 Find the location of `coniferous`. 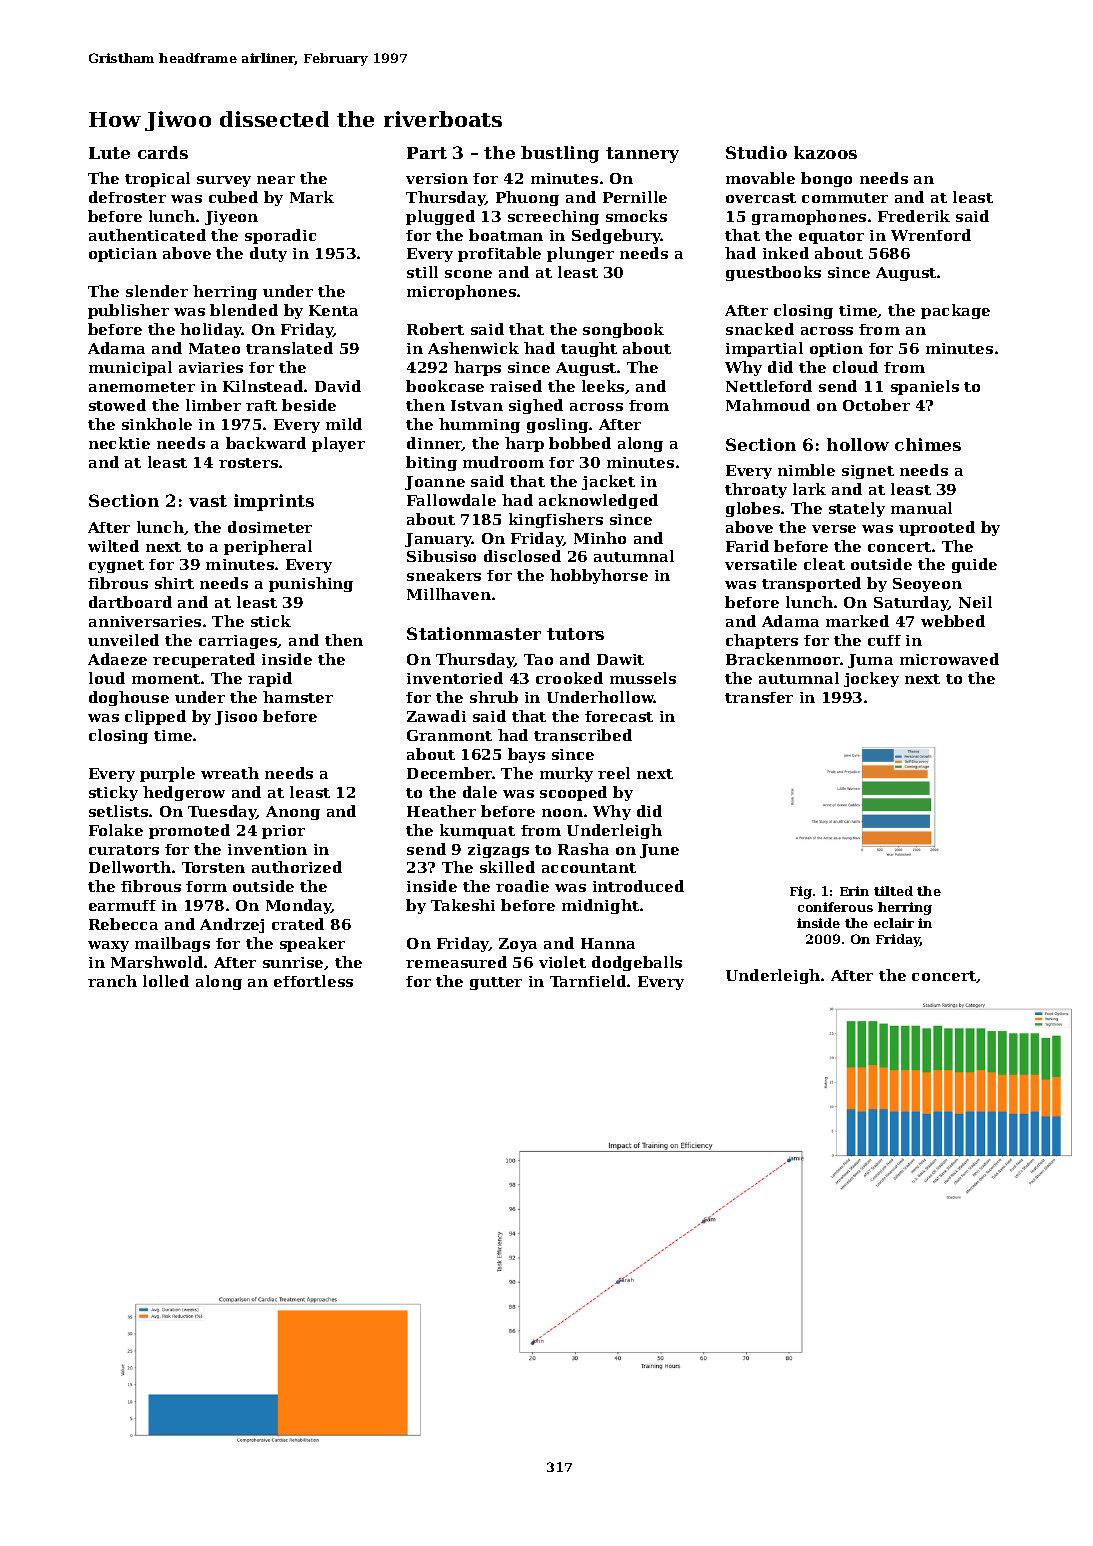

coniferous is located at coordinates (835, 907).
